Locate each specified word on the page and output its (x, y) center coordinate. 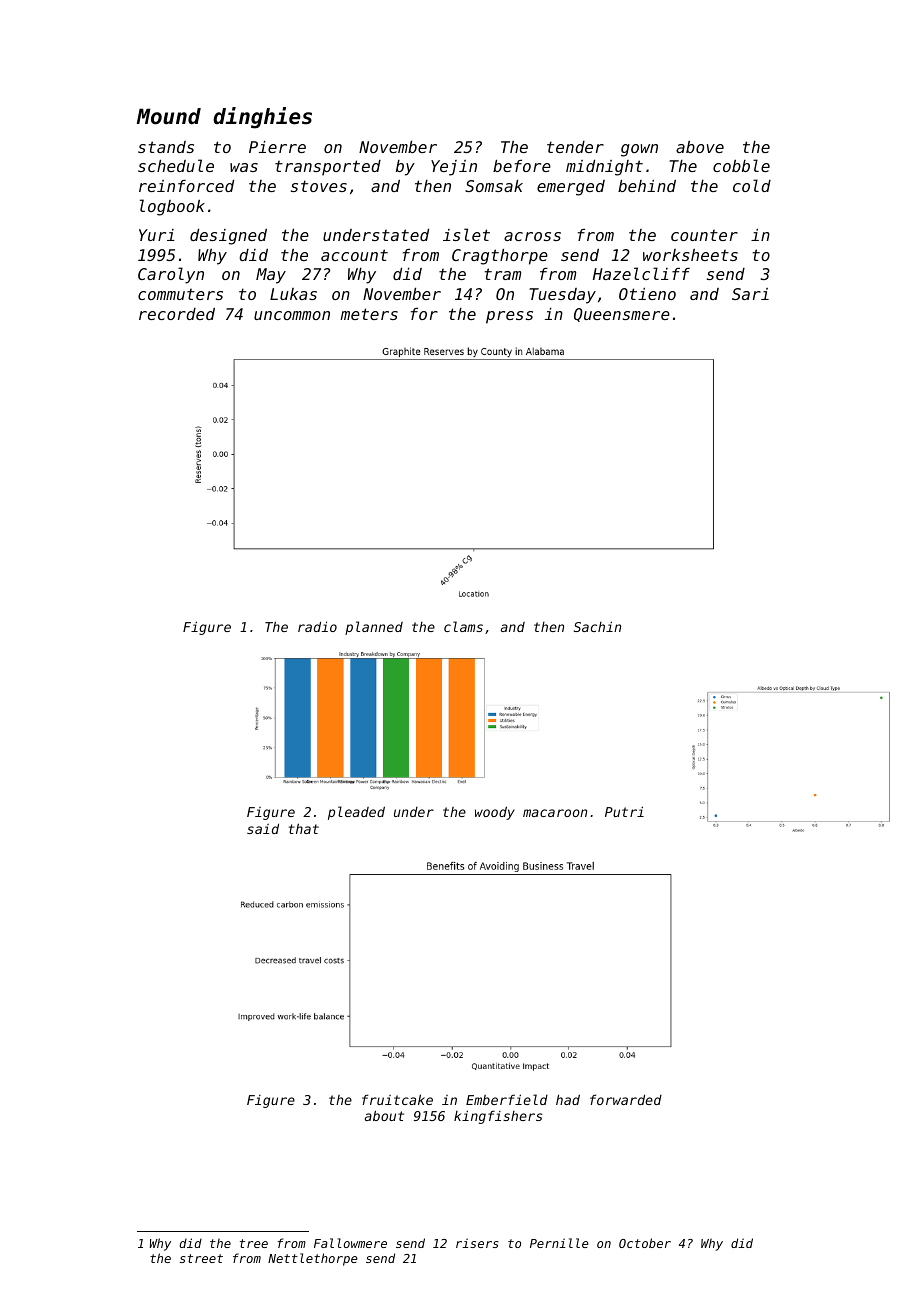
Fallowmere (350, 1243)
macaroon (555, 813)
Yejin (454, 168)
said (263, 828)
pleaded (356, 813)
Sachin (597, 626)
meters (369, 314)
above (700, 147)
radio (317, 626)
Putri (624, 811)
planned (374, 628)
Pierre (277, 147)
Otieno (647, 294)
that (304, 828)
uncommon (292, 315)
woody (495, 813)
